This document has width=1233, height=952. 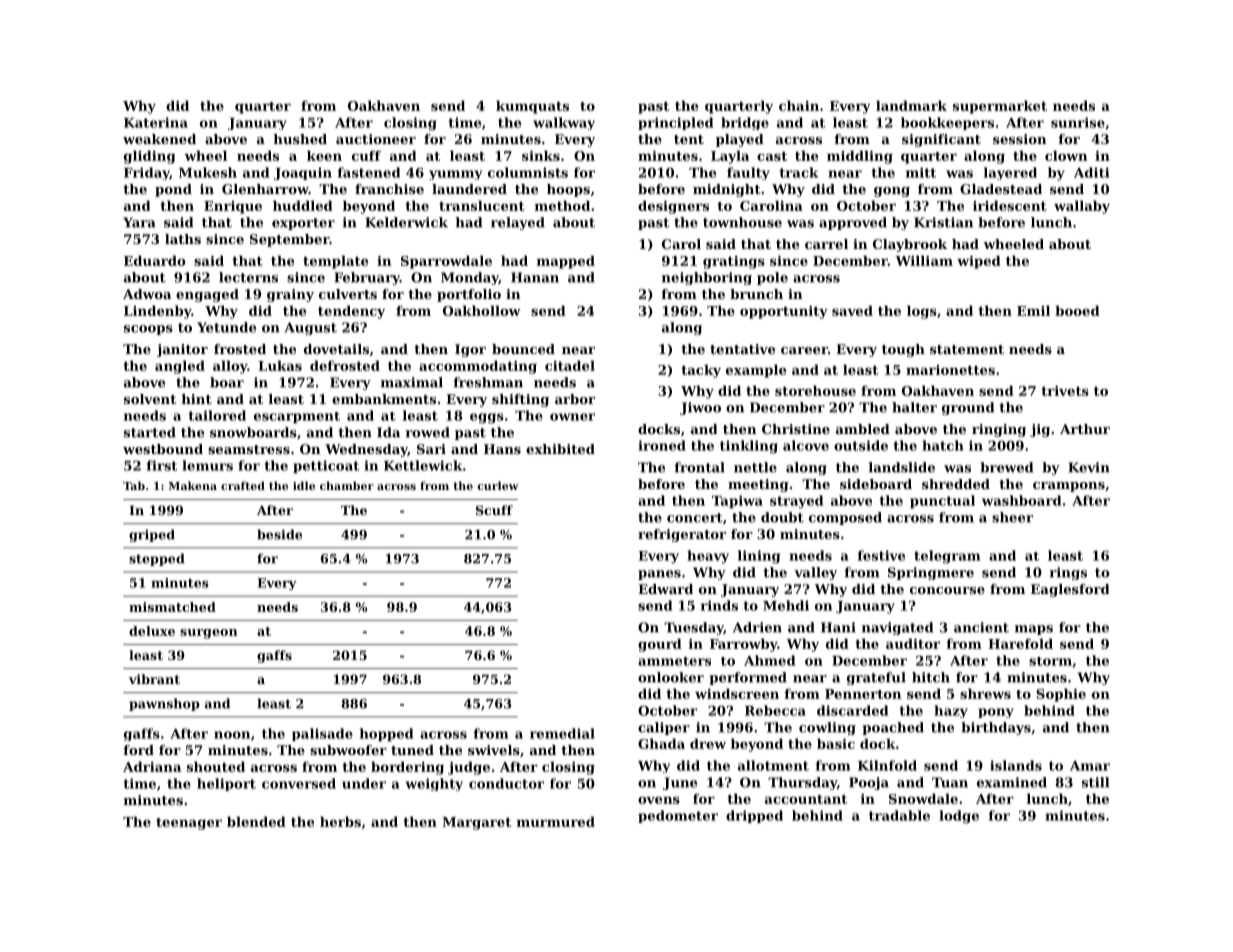 What do you see at coordinates (1050, 661) in the document?
I see `storm` at bounding box center [1050, 661].
